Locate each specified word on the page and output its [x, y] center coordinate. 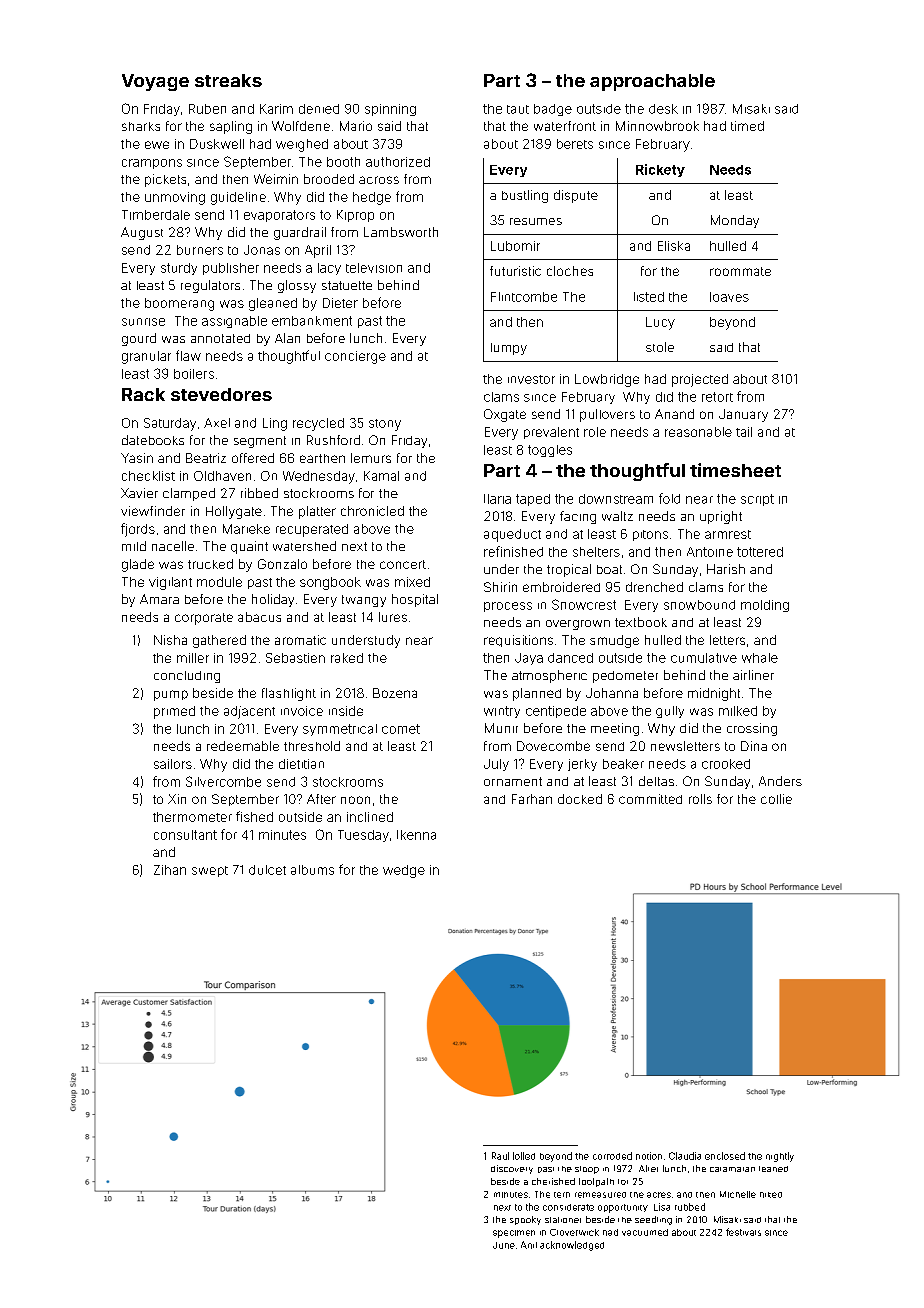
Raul [500, 1156]
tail [744, 432]
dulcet [267, 870]
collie [776, 799]
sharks [141, 126]
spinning [390, 110]
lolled [524, 1156]
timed [747, 126]
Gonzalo [282, 564]
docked [580, 799]
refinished [513, 551]
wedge [404, 871]
